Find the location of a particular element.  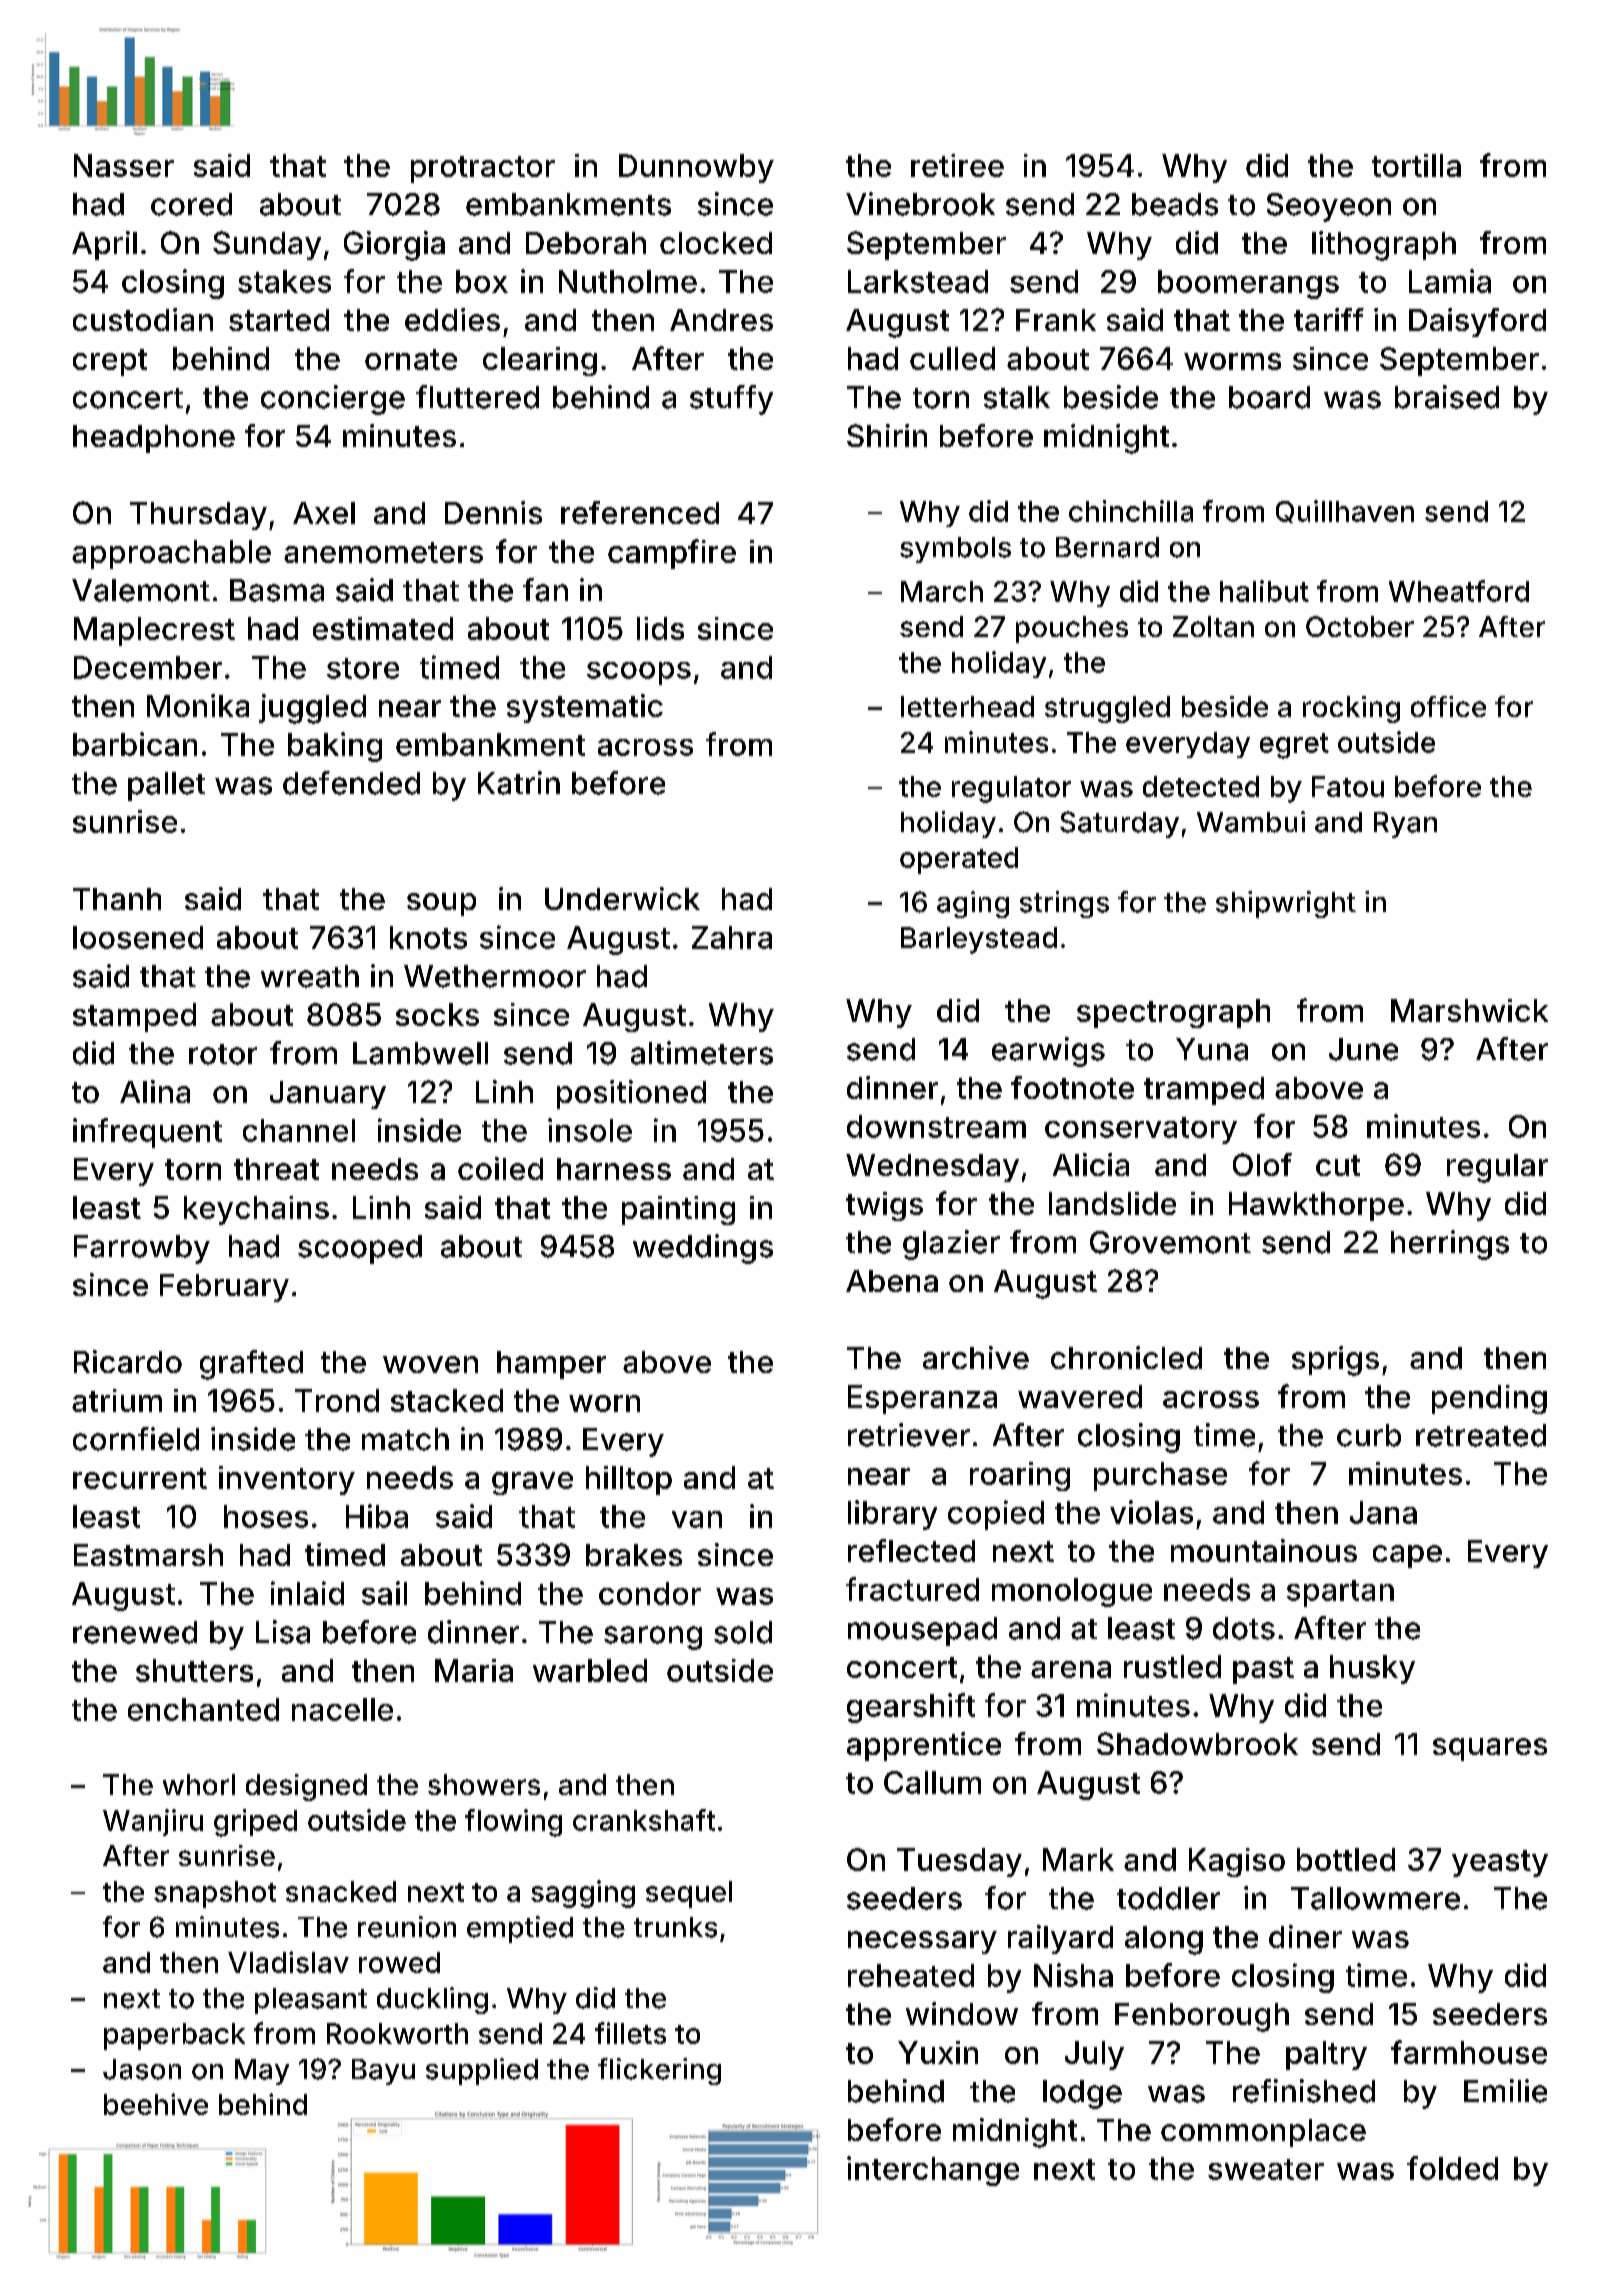

interchange is located at coordinates (933, 2171).
